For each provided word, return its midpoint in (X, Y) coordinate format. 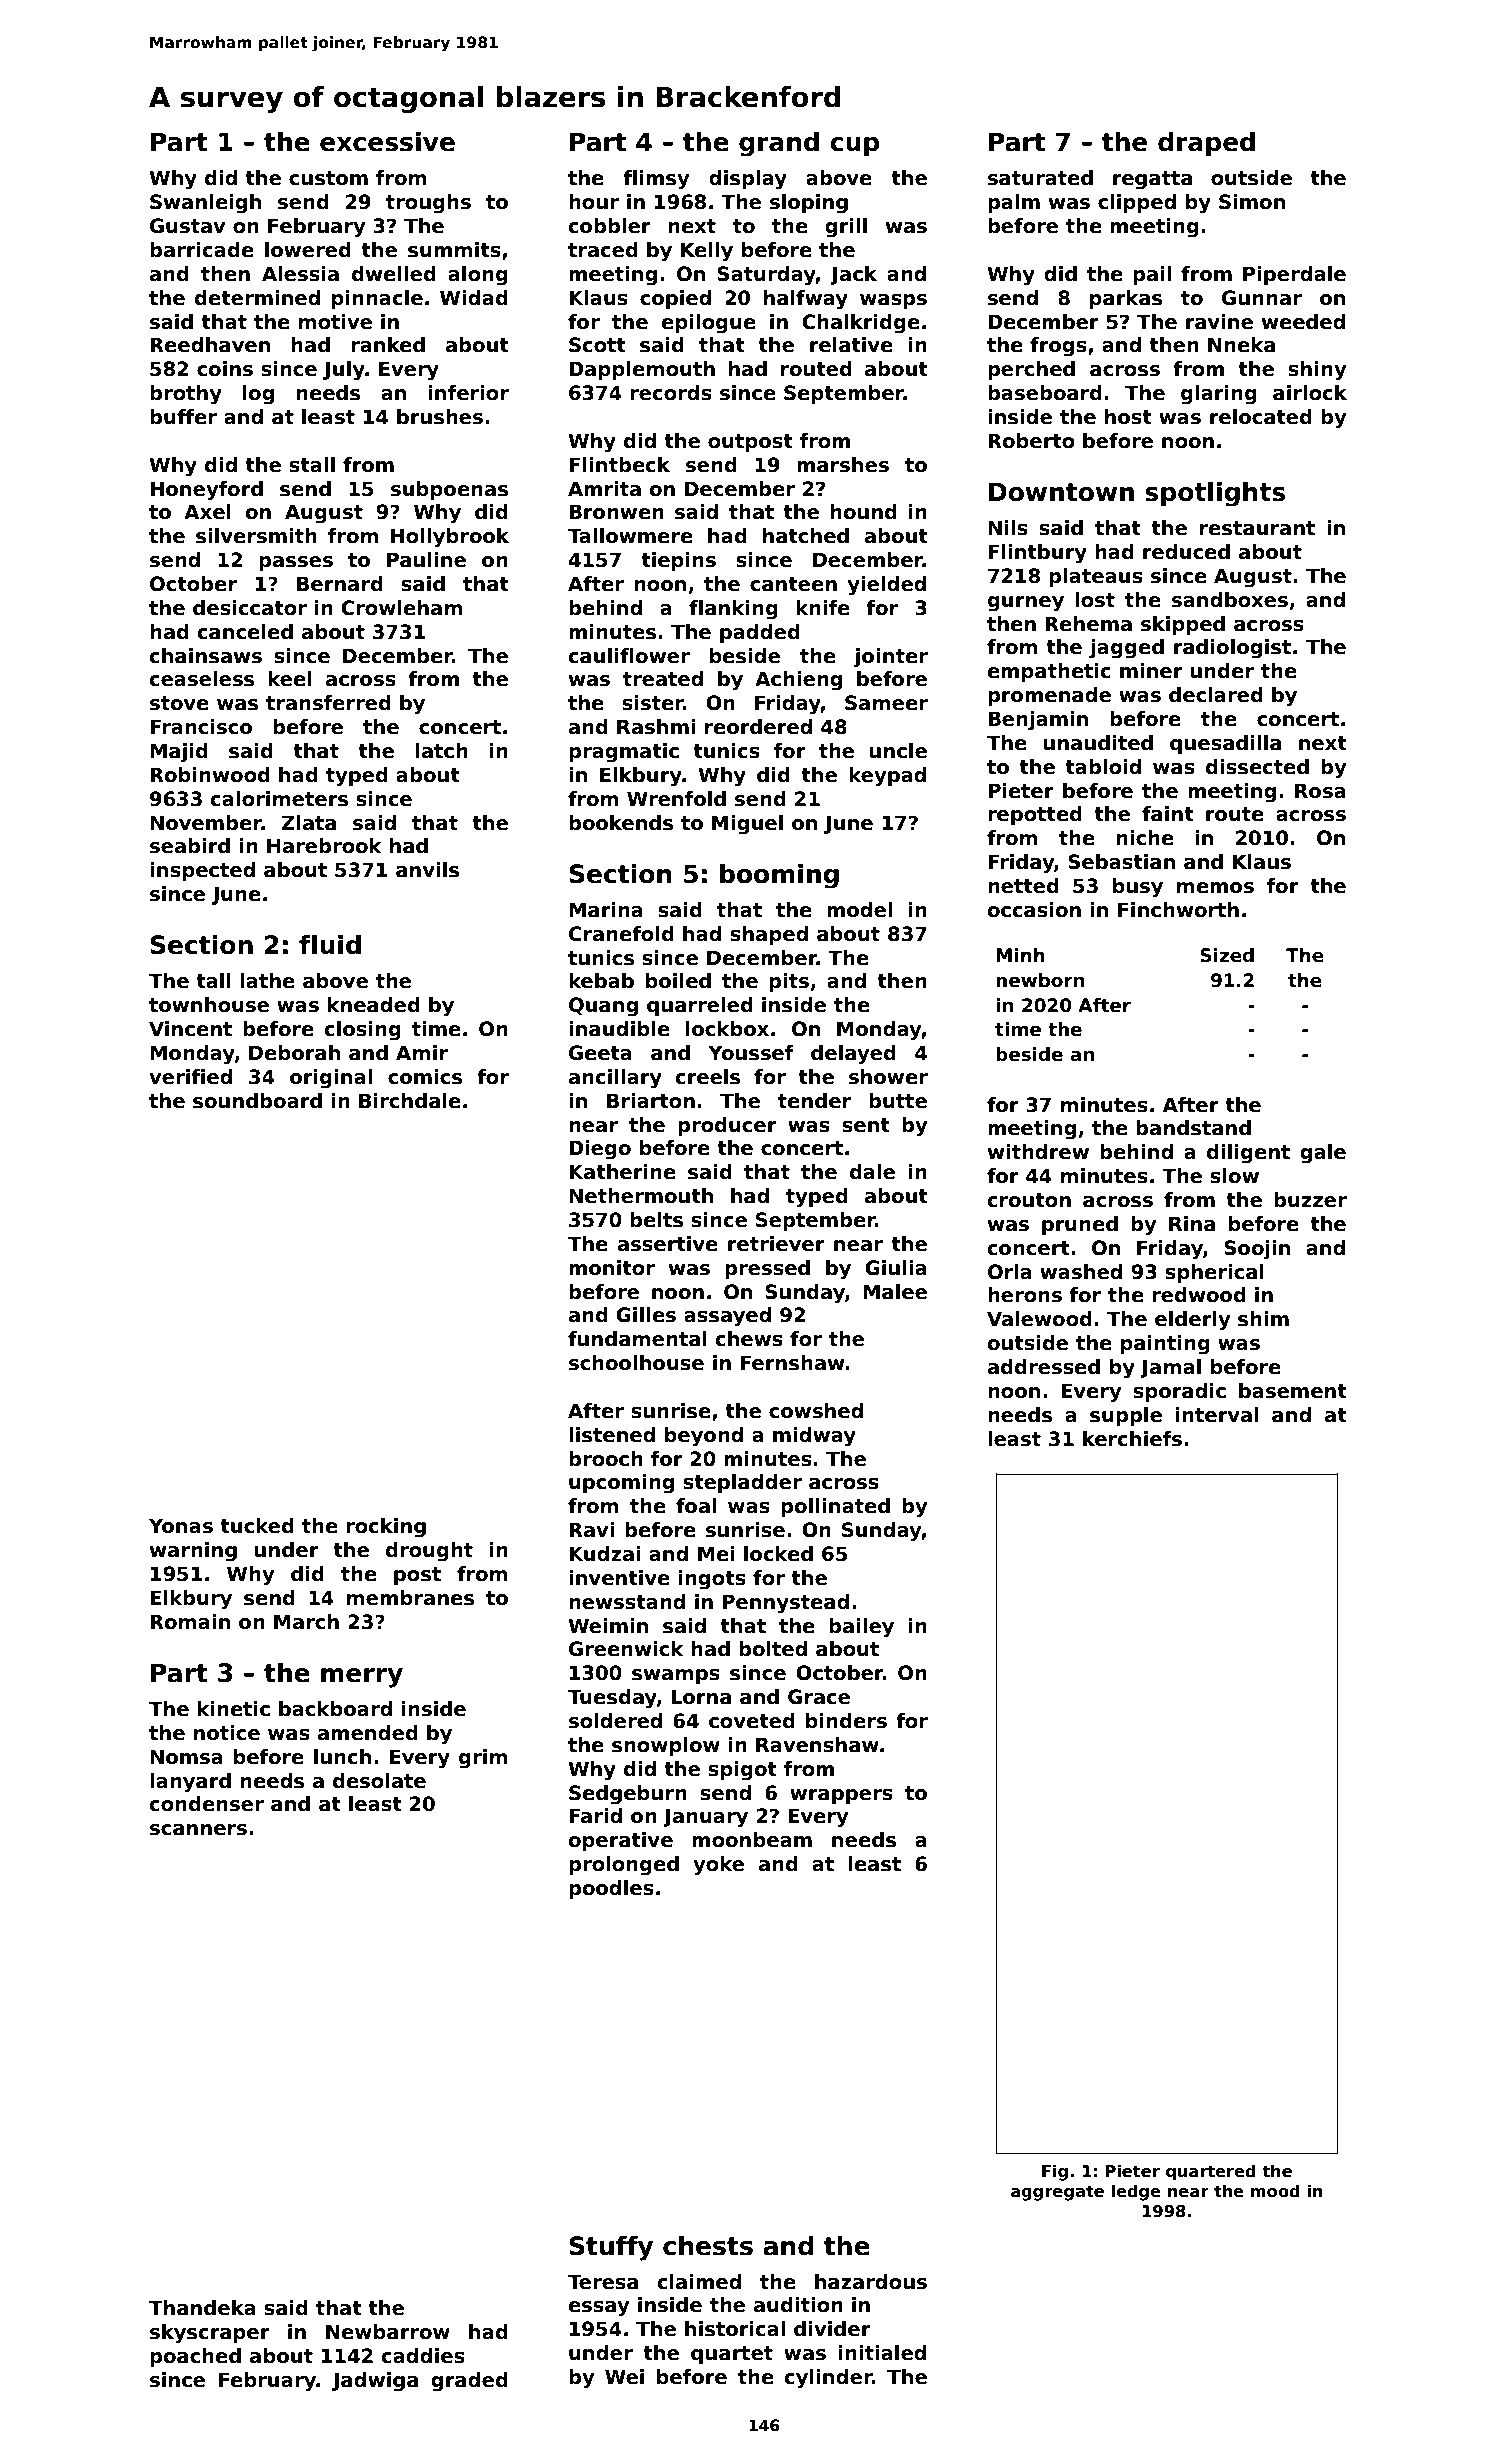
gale (1323, 1154)
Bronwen (616, 512)
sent (866, 1125)
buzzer (1310, 1200)
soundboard (257, 1101)
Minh (1020, 955)
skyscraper (210, 2334)
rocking (386, 1528)
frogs (1058, 347)
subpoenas (449, 490)
